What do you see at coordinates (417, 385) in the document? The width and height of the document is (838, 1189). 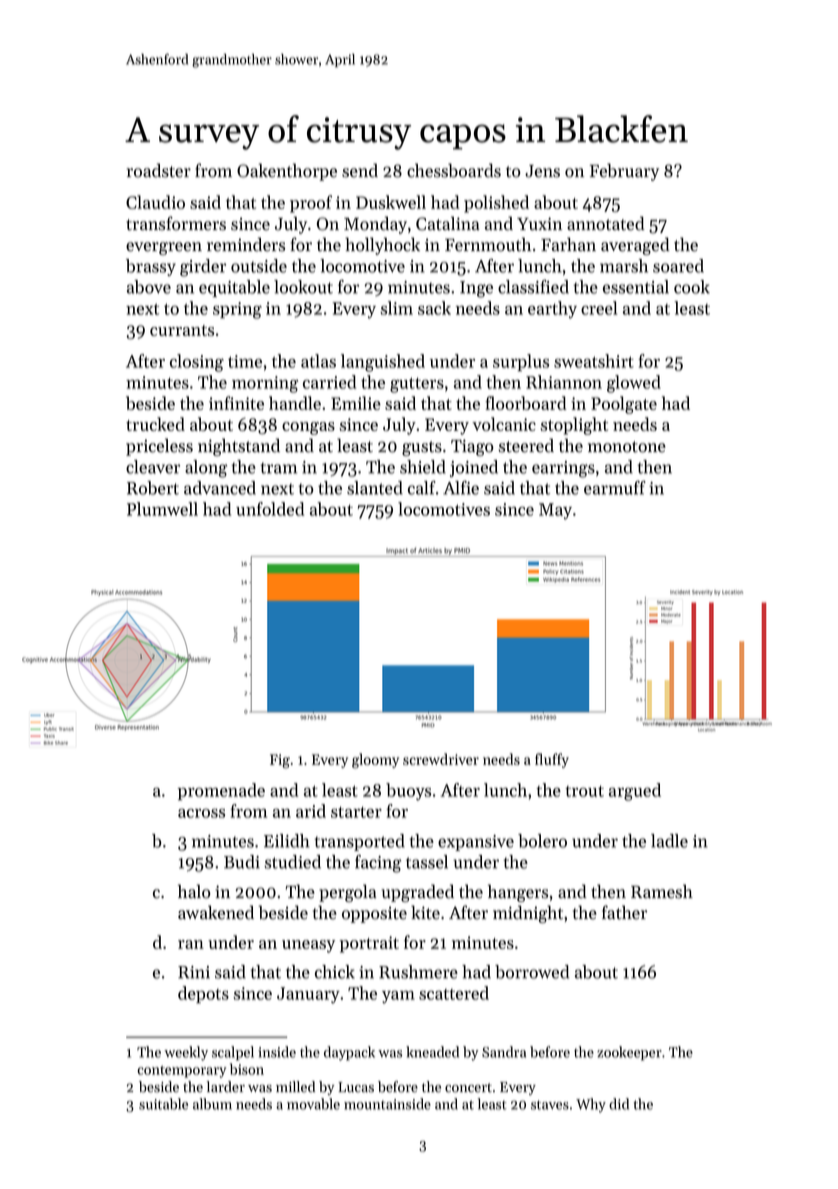 I see `gutters` at bounding box center [417, 385].
